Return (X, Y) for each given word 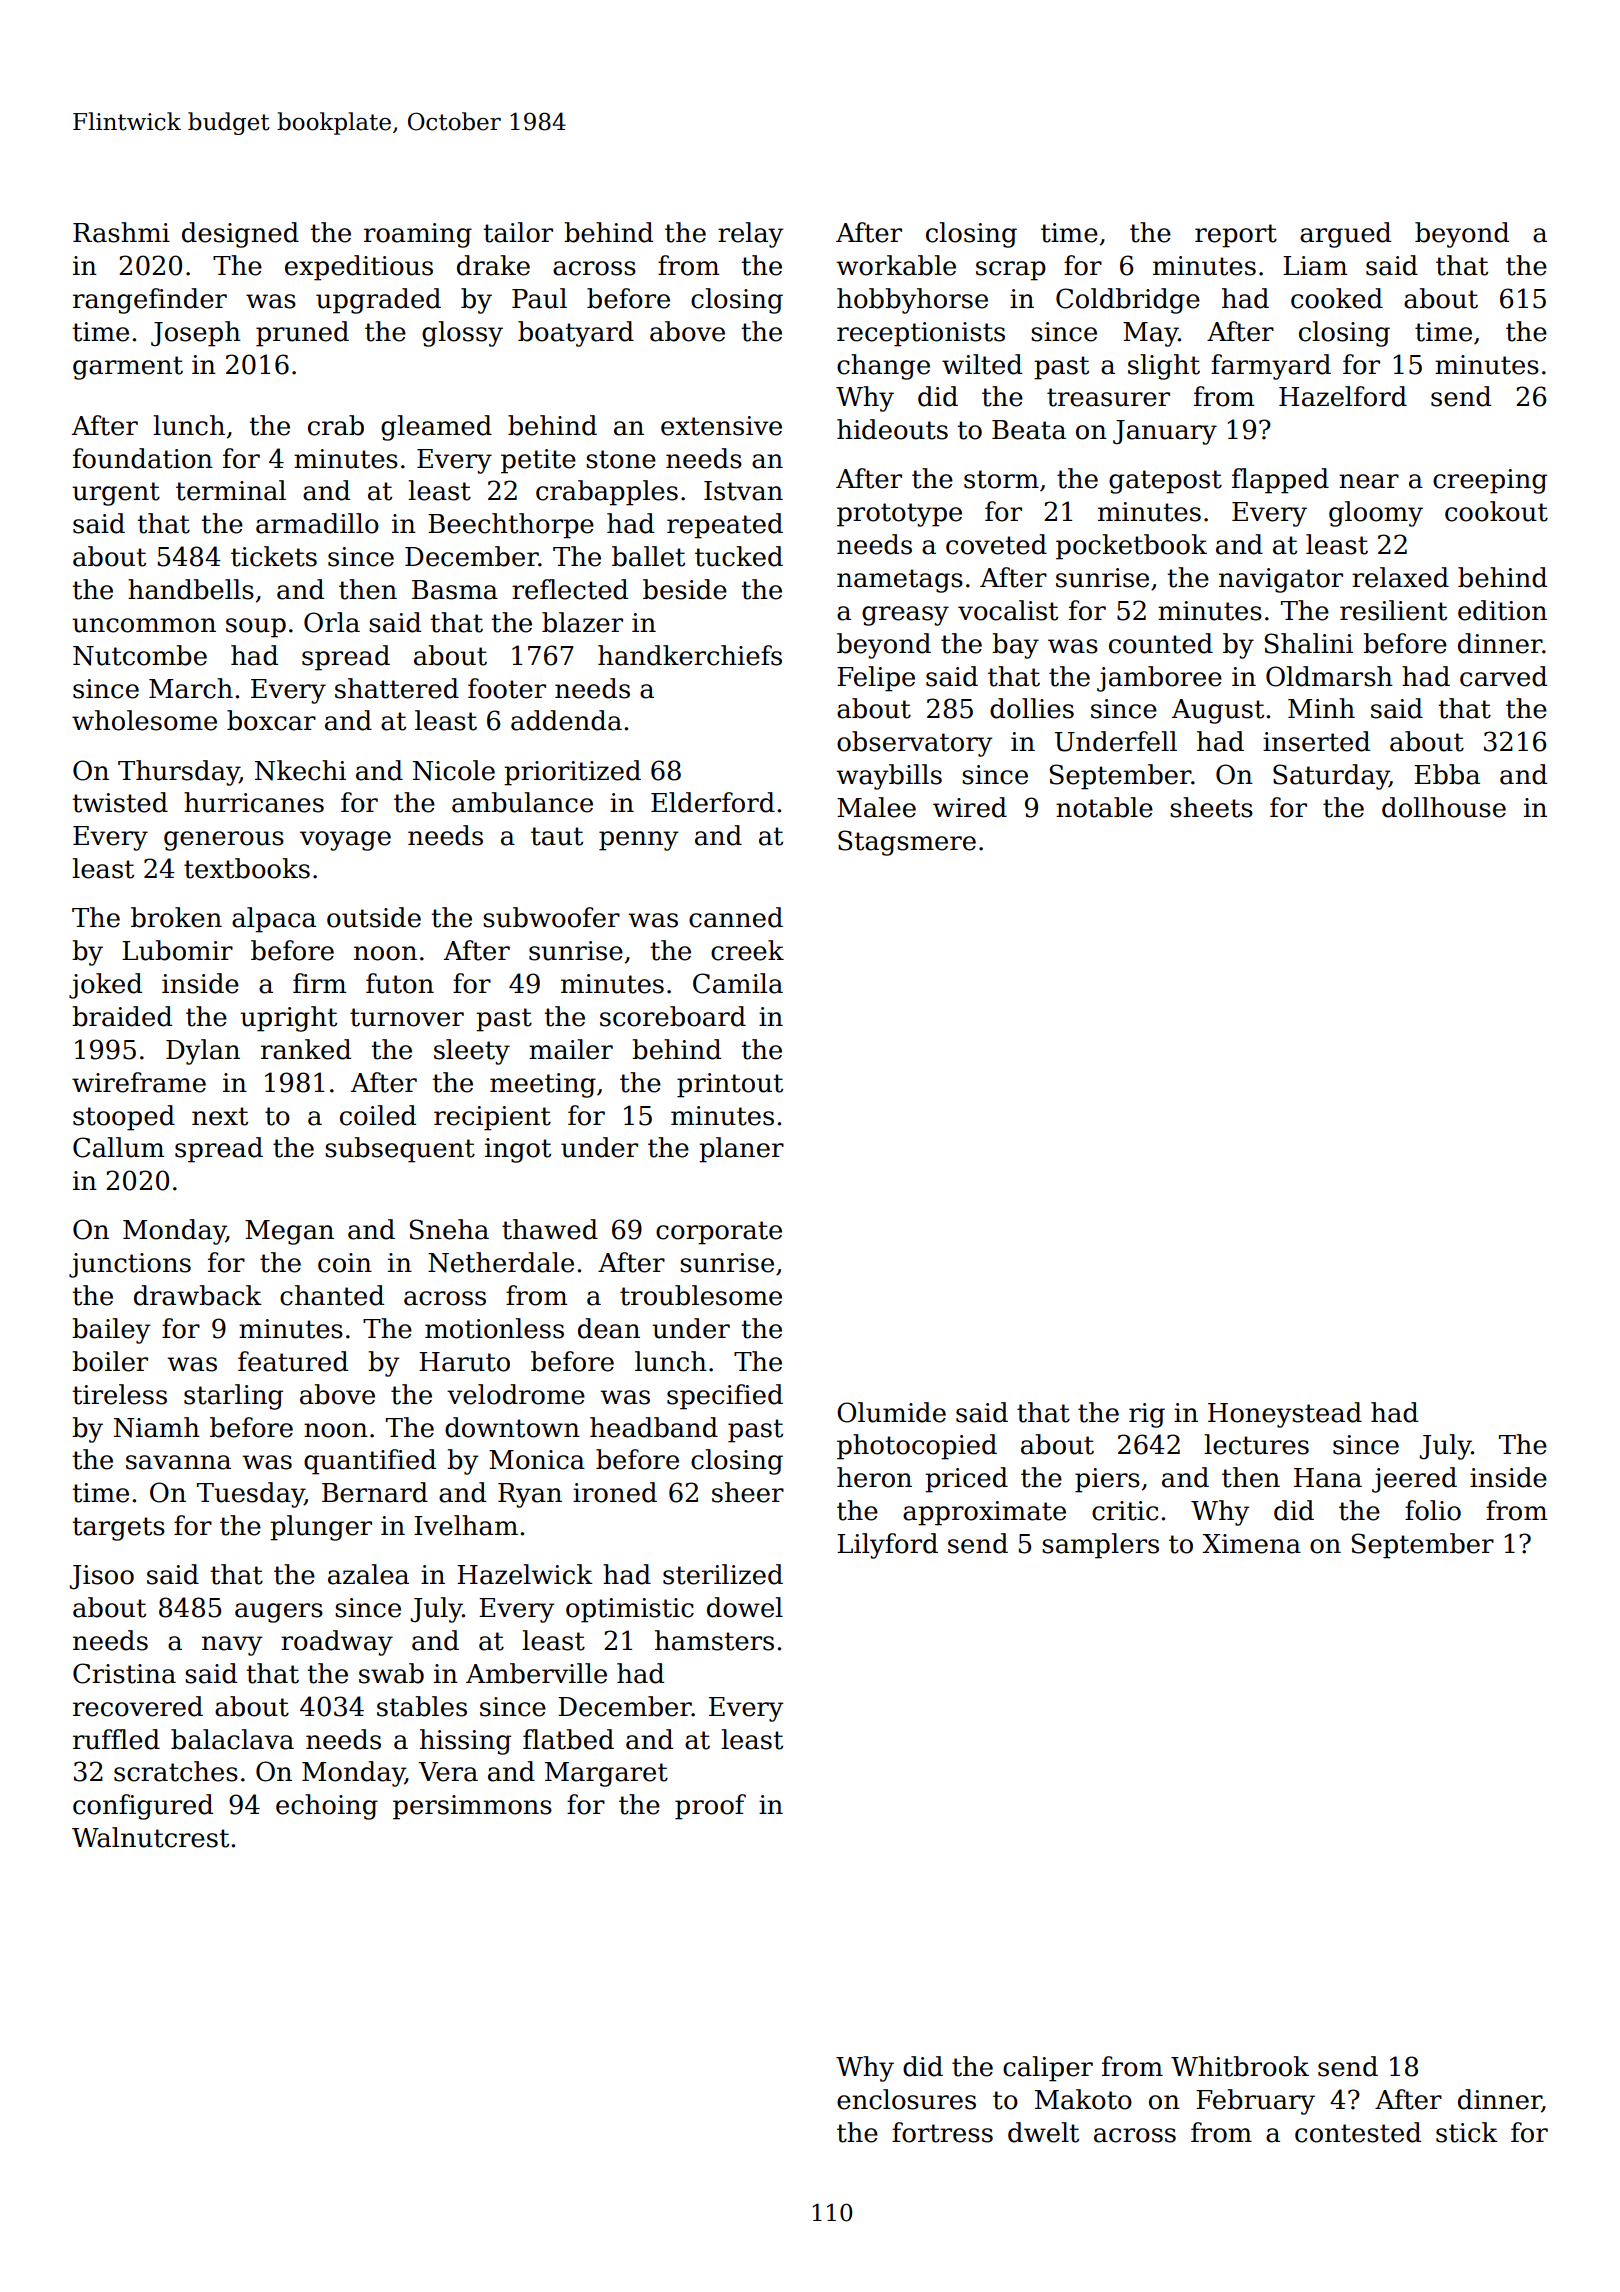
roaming (418, 235)
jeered (1414, 1480)
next (220, 1116)
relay (750, 235)
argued (1345, 235)
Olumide (891, 1412)
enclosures (906, 2099)
